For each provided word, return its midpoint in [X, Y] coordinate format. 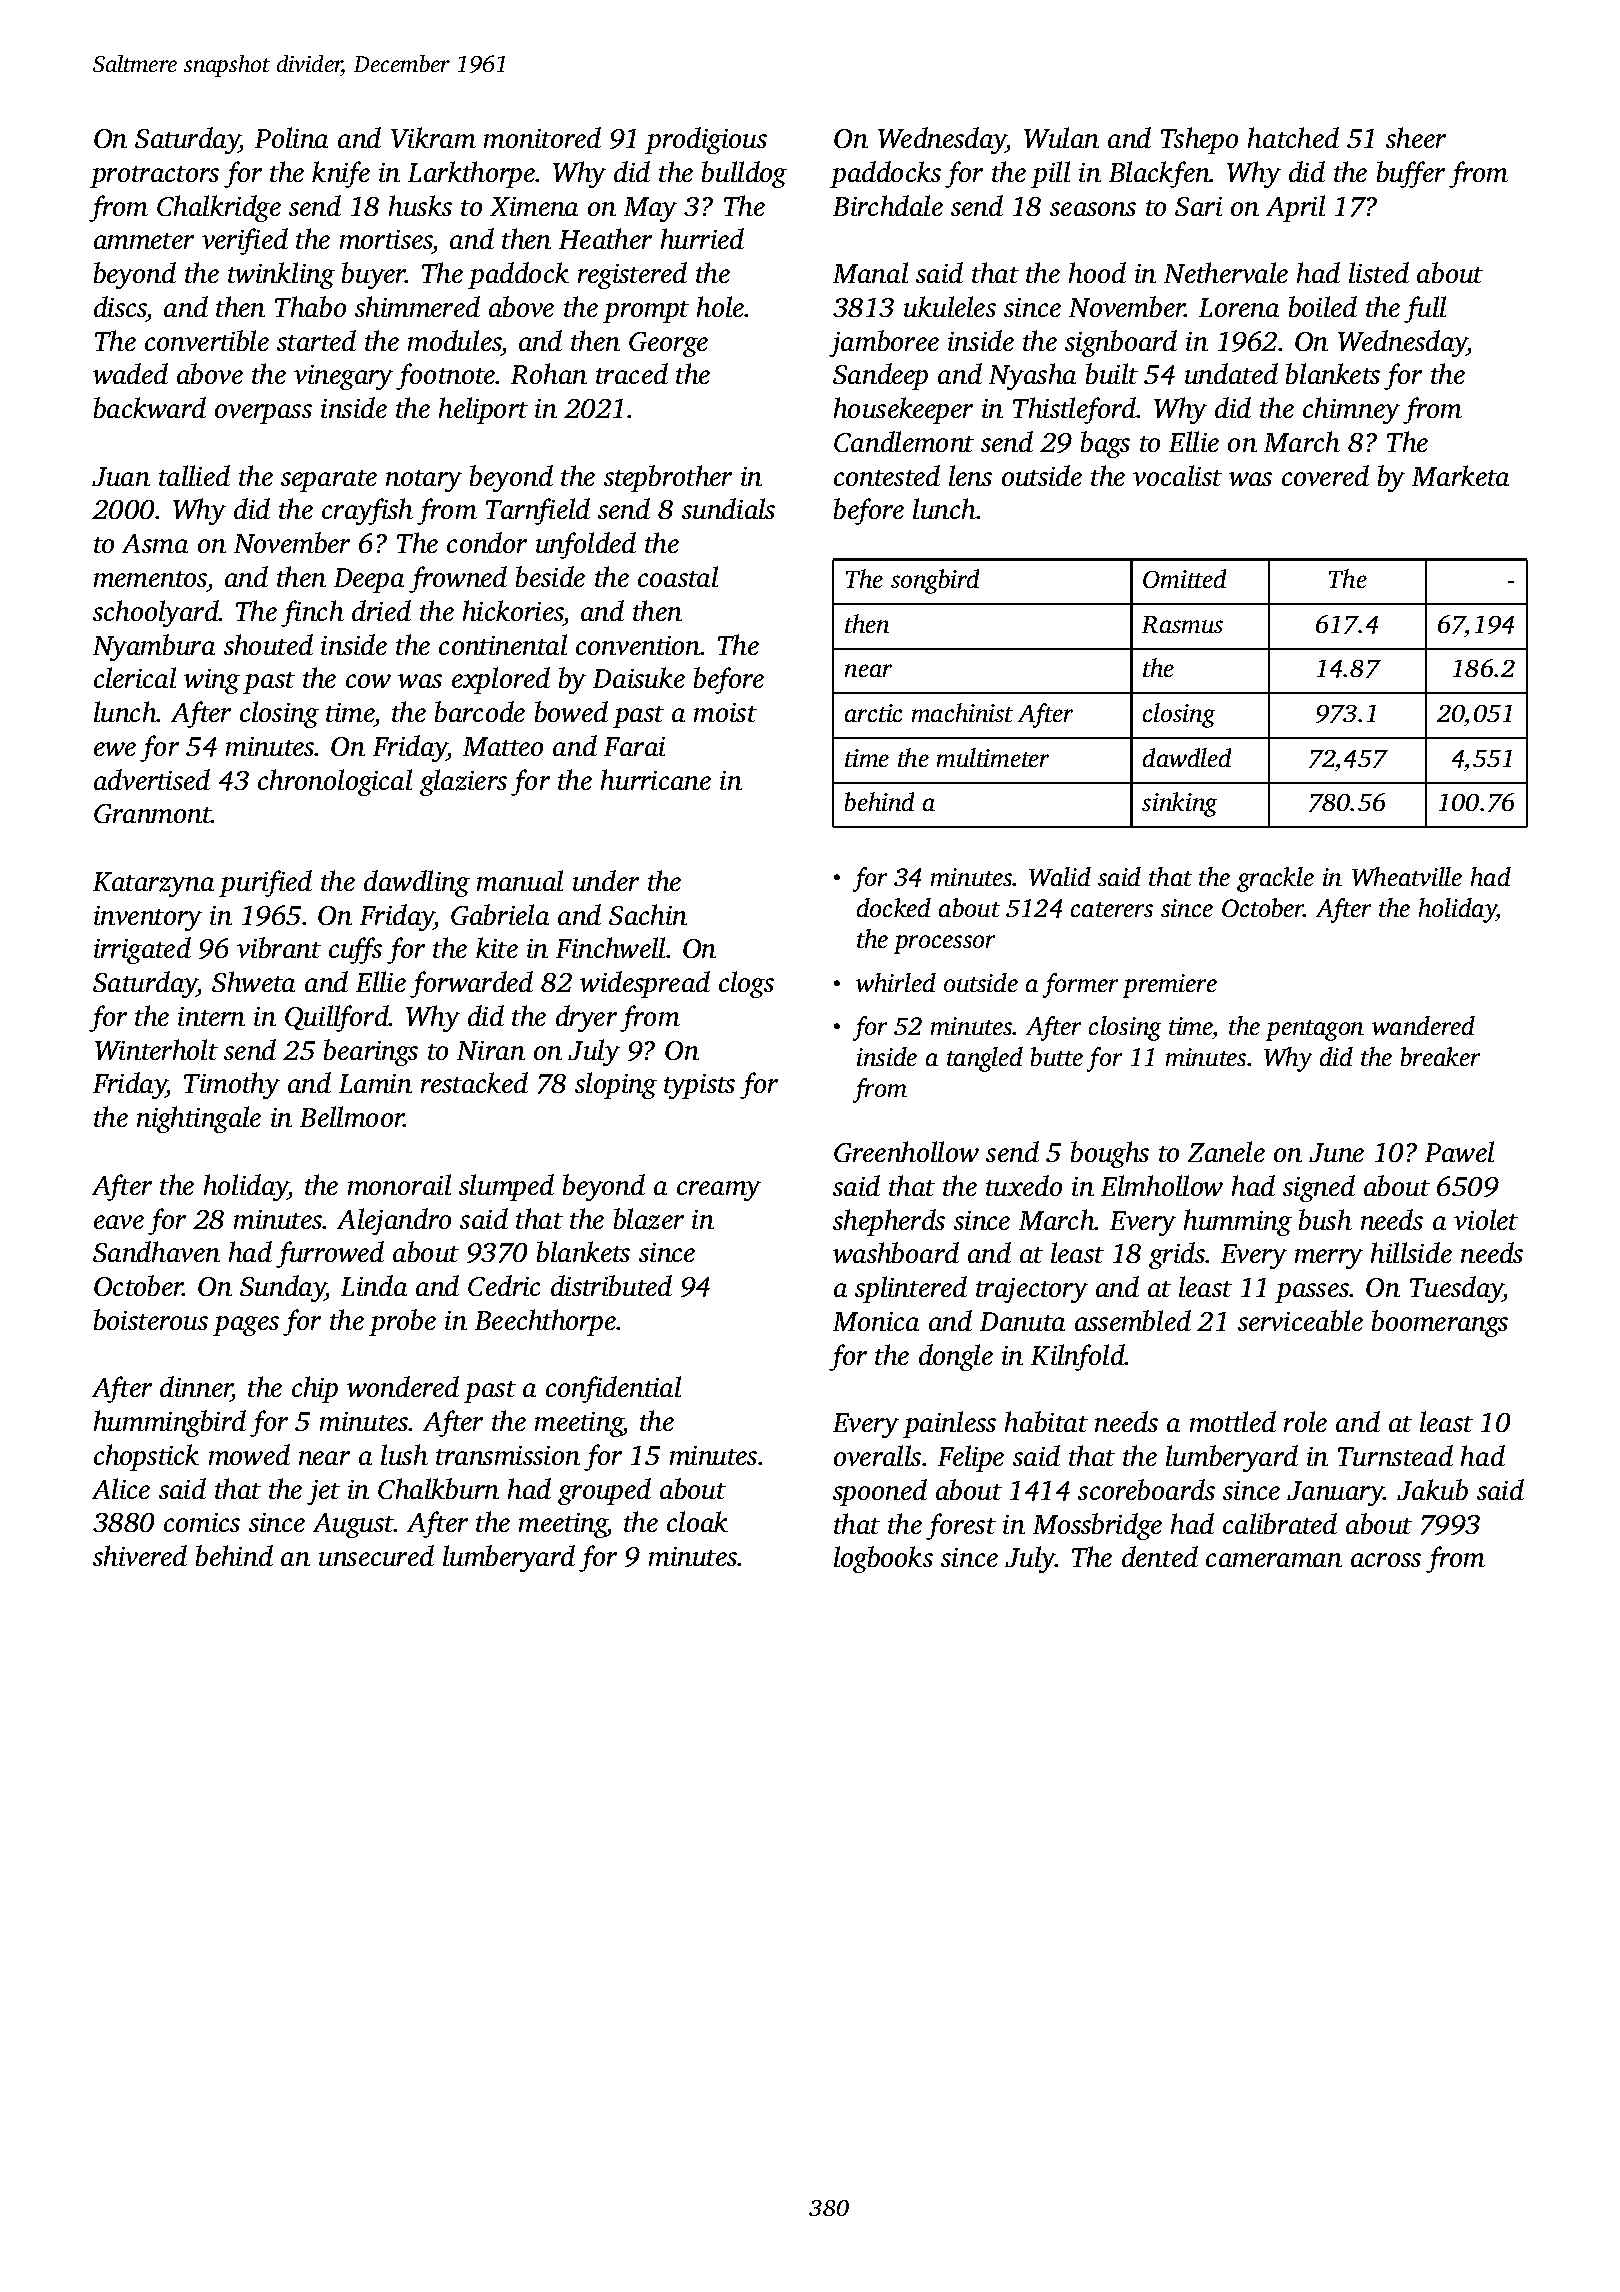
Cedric [504, 1285]
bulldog [744, 174]
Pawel [1459, 1151]
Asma [155, 543]
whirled [896, 982]
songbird [935, 581]
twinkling [281, 275]
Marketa [1460, 475]
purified [265, 883]
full [1425, 309]
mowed [249, 1454]
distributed [611, 1285]
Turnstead [1395, 1455]
